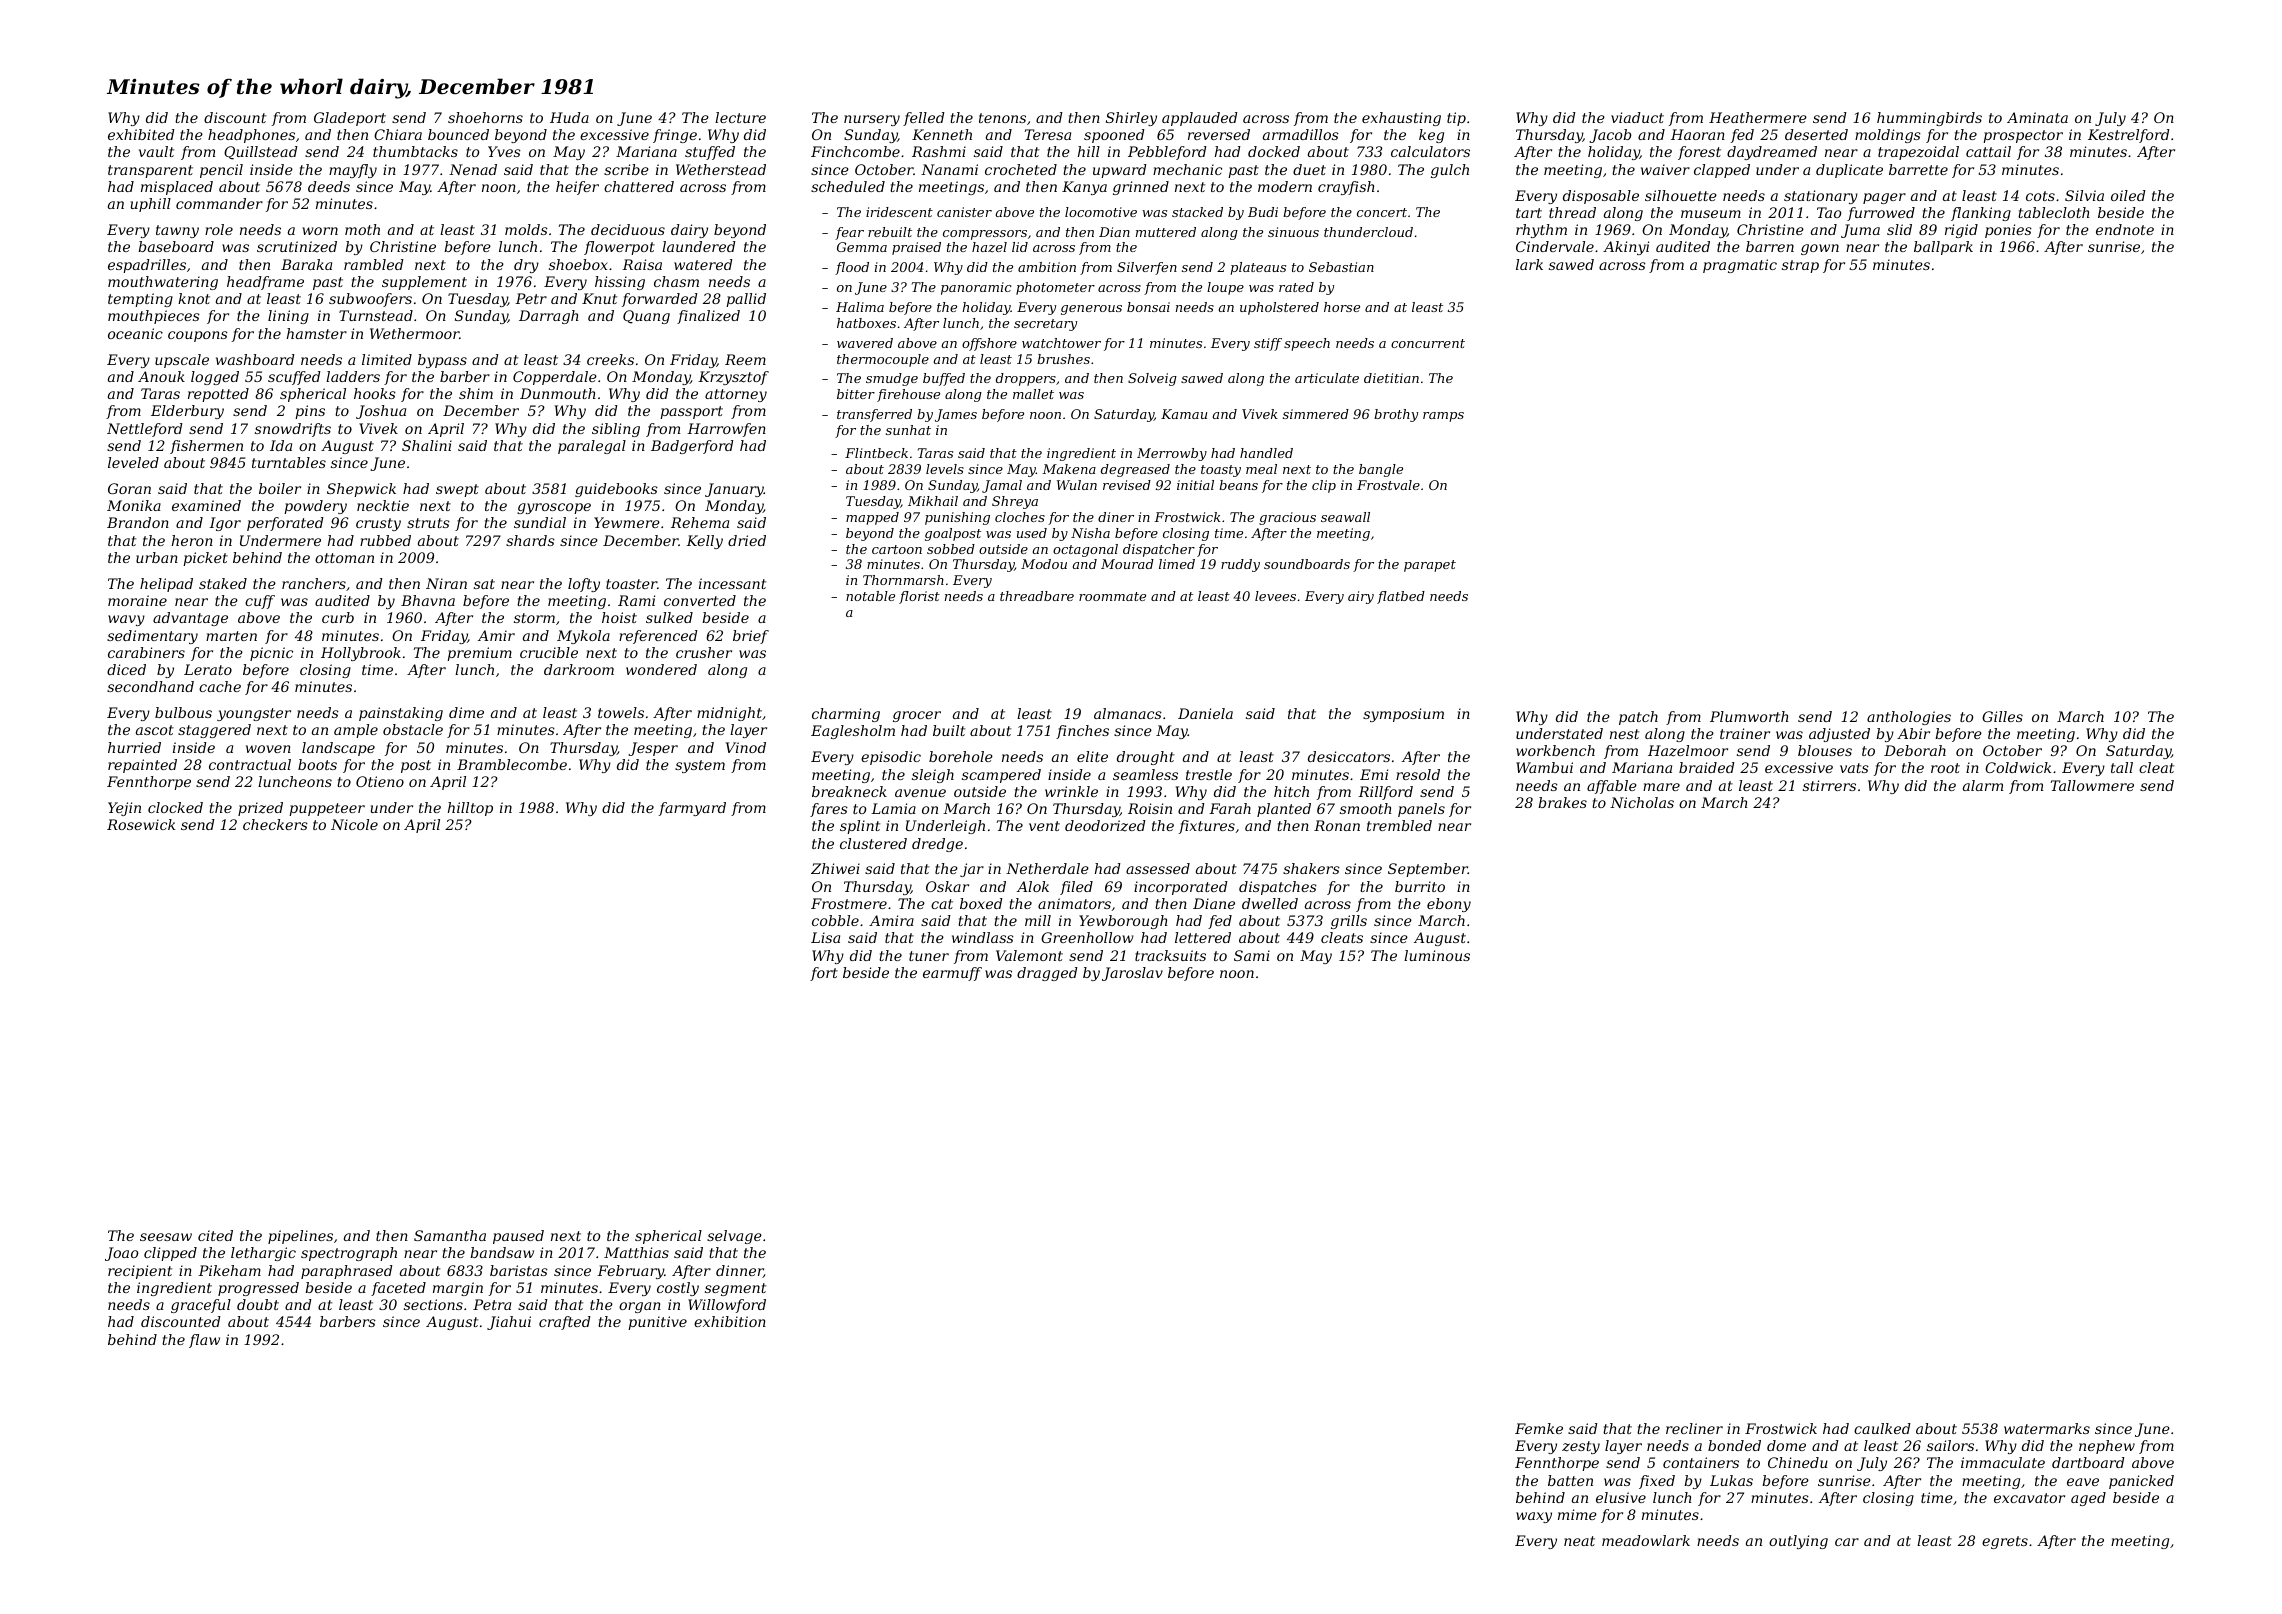 The height and width of the image is (1614, 2282). What do you see at coordinates (2002, 716) in the image?
I see `Gilles` at bounding box center [2002, 716].
